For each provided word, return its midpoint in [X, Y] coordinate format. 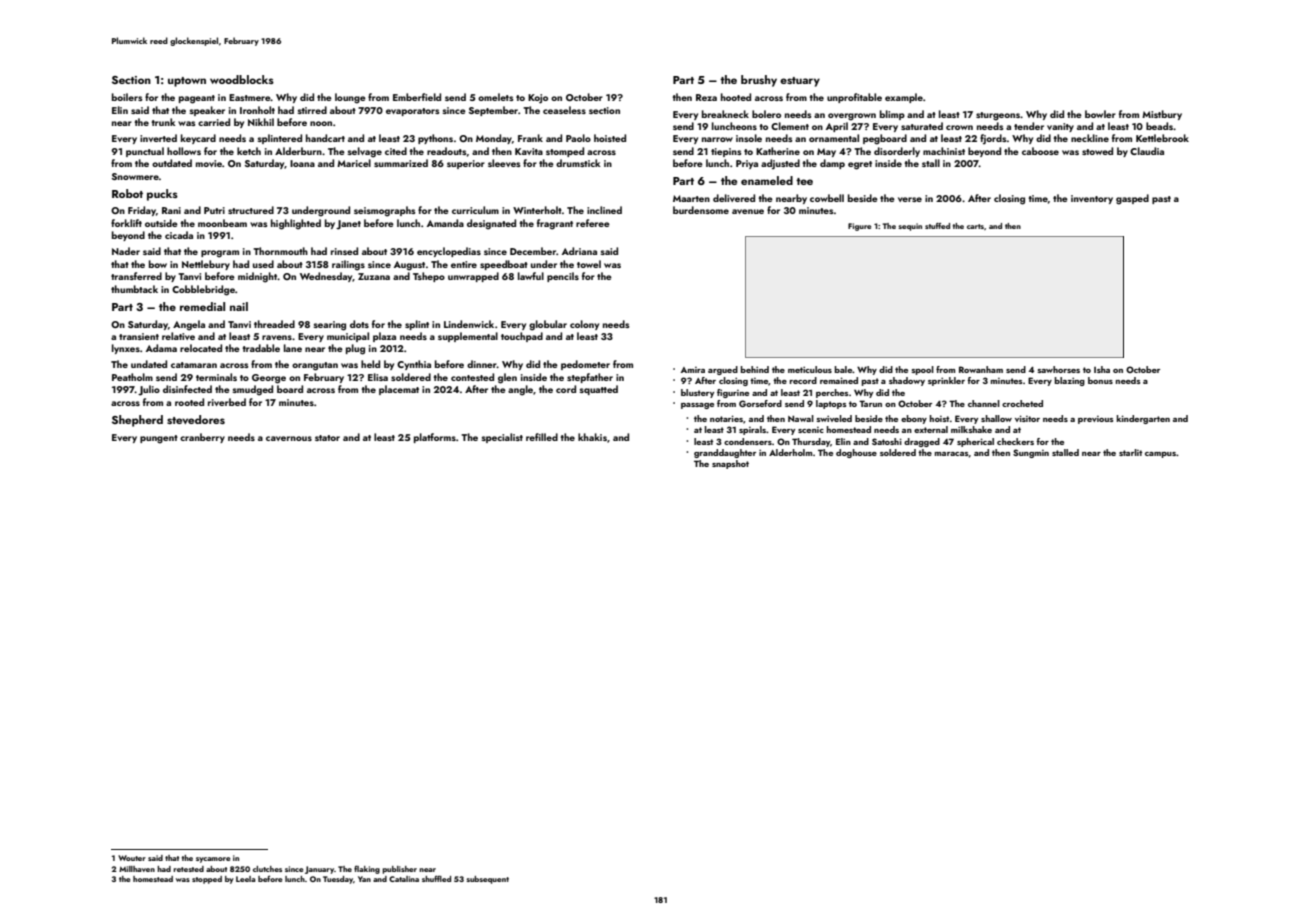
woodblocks [242, 79]
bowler [1100, 114]
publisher [399, 870]
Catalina [404, 879]
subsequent [487, 880]
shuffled [436, 878]
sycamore [213, 860]
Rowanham [981, 369]
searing [329, 326]
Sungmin [1031, 453]
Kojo [538, 99]
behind [755, 369]
